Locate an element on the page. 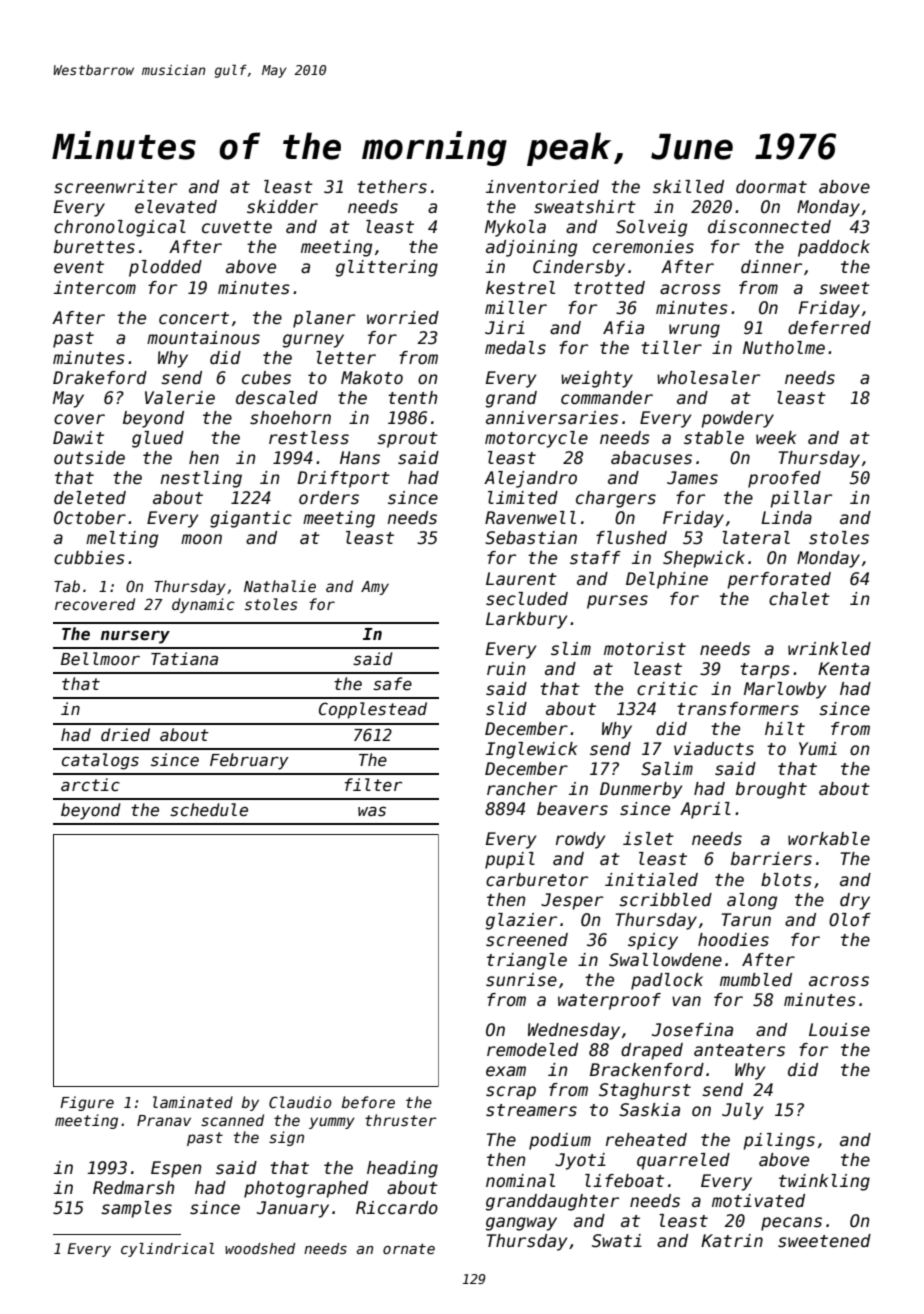 The width and height of the document is (924, 1314). melting is located at coordinates (122, 539).
